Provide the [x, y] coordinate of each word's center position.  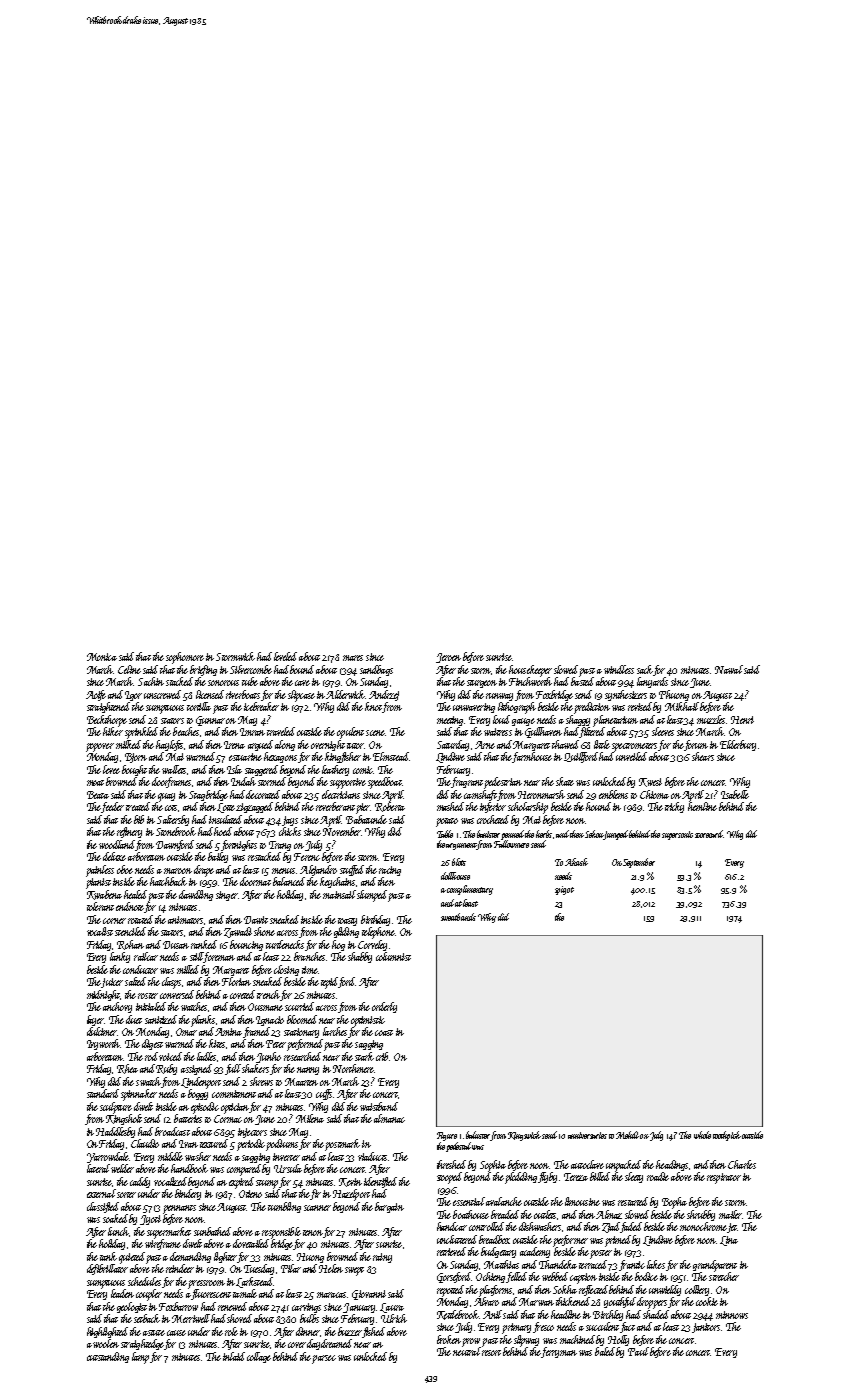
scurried [299, 1006]
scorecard [709, 834]
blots [459, 862]
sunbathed [212, 1231]
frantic [632, 1265]
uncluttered [457, 1239]
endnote [130, 906]
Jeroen [448, 658]
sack [645, 670]
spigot [564, 890]
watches [194, 1006]
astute [154, 1333]
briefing [203, 670]
